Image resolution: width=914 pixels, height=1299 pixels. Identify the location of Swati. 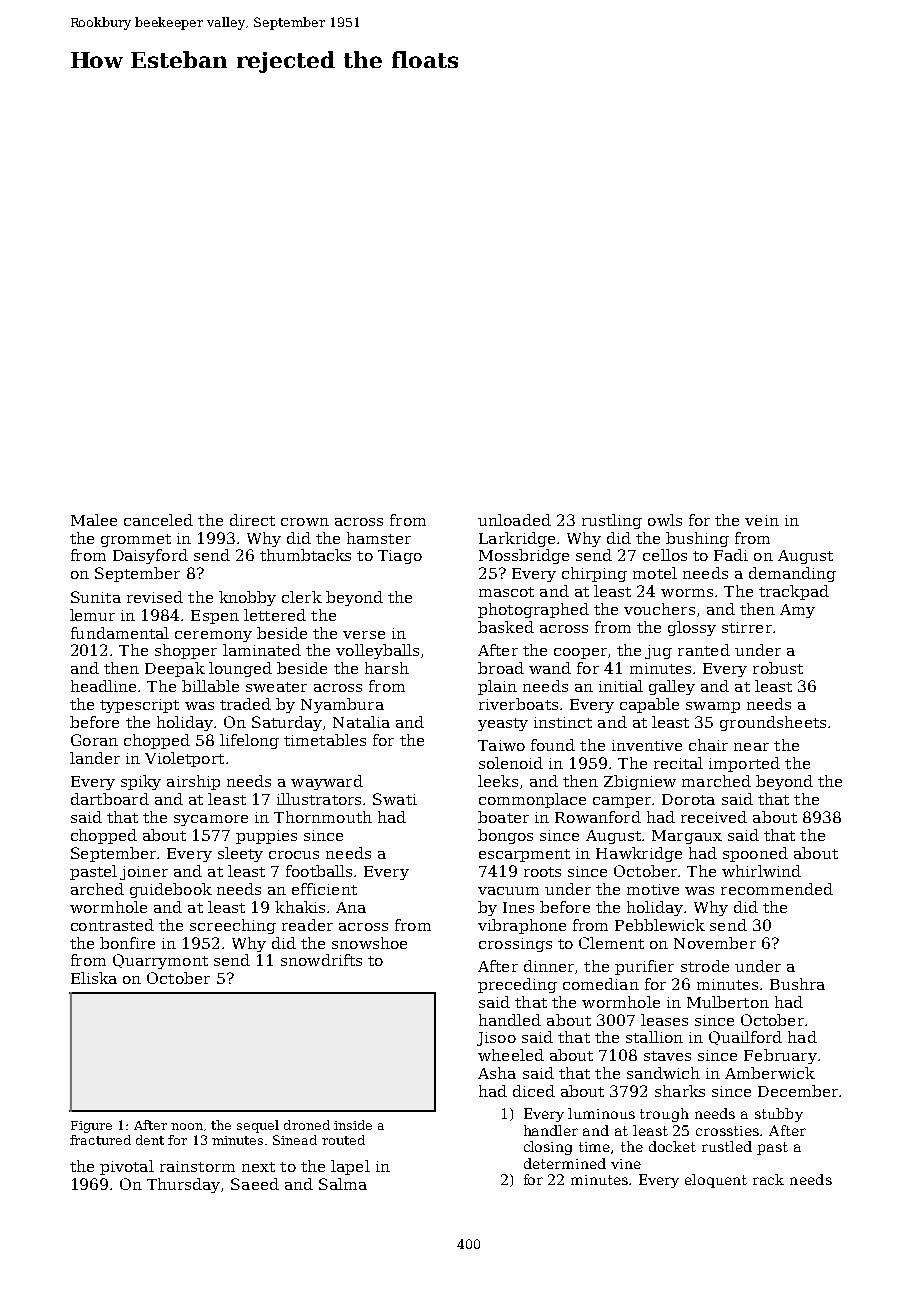
(395, 799).
